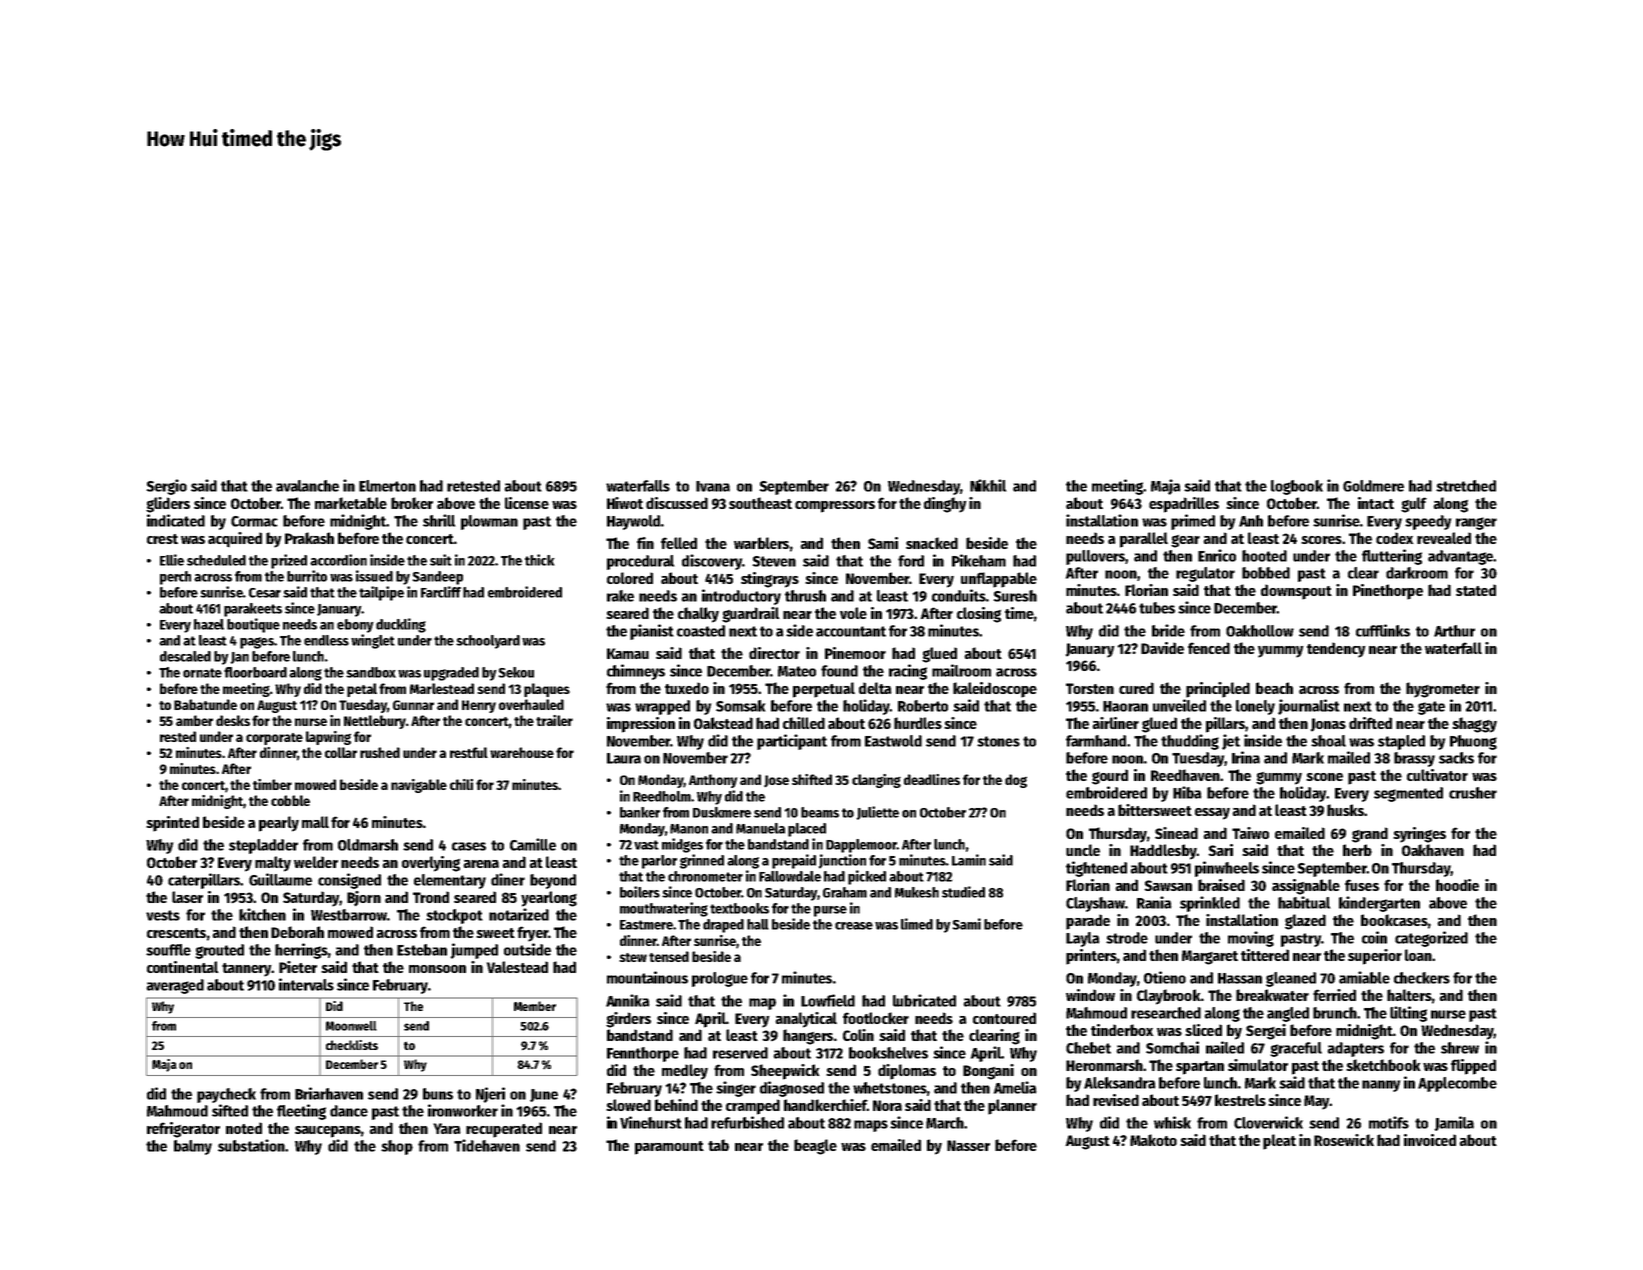 This document has width=1643, height=1270. What do you see at coordinates (1305, 922) in the document?
I see `glazed` at bounding box center [1305, 922].
